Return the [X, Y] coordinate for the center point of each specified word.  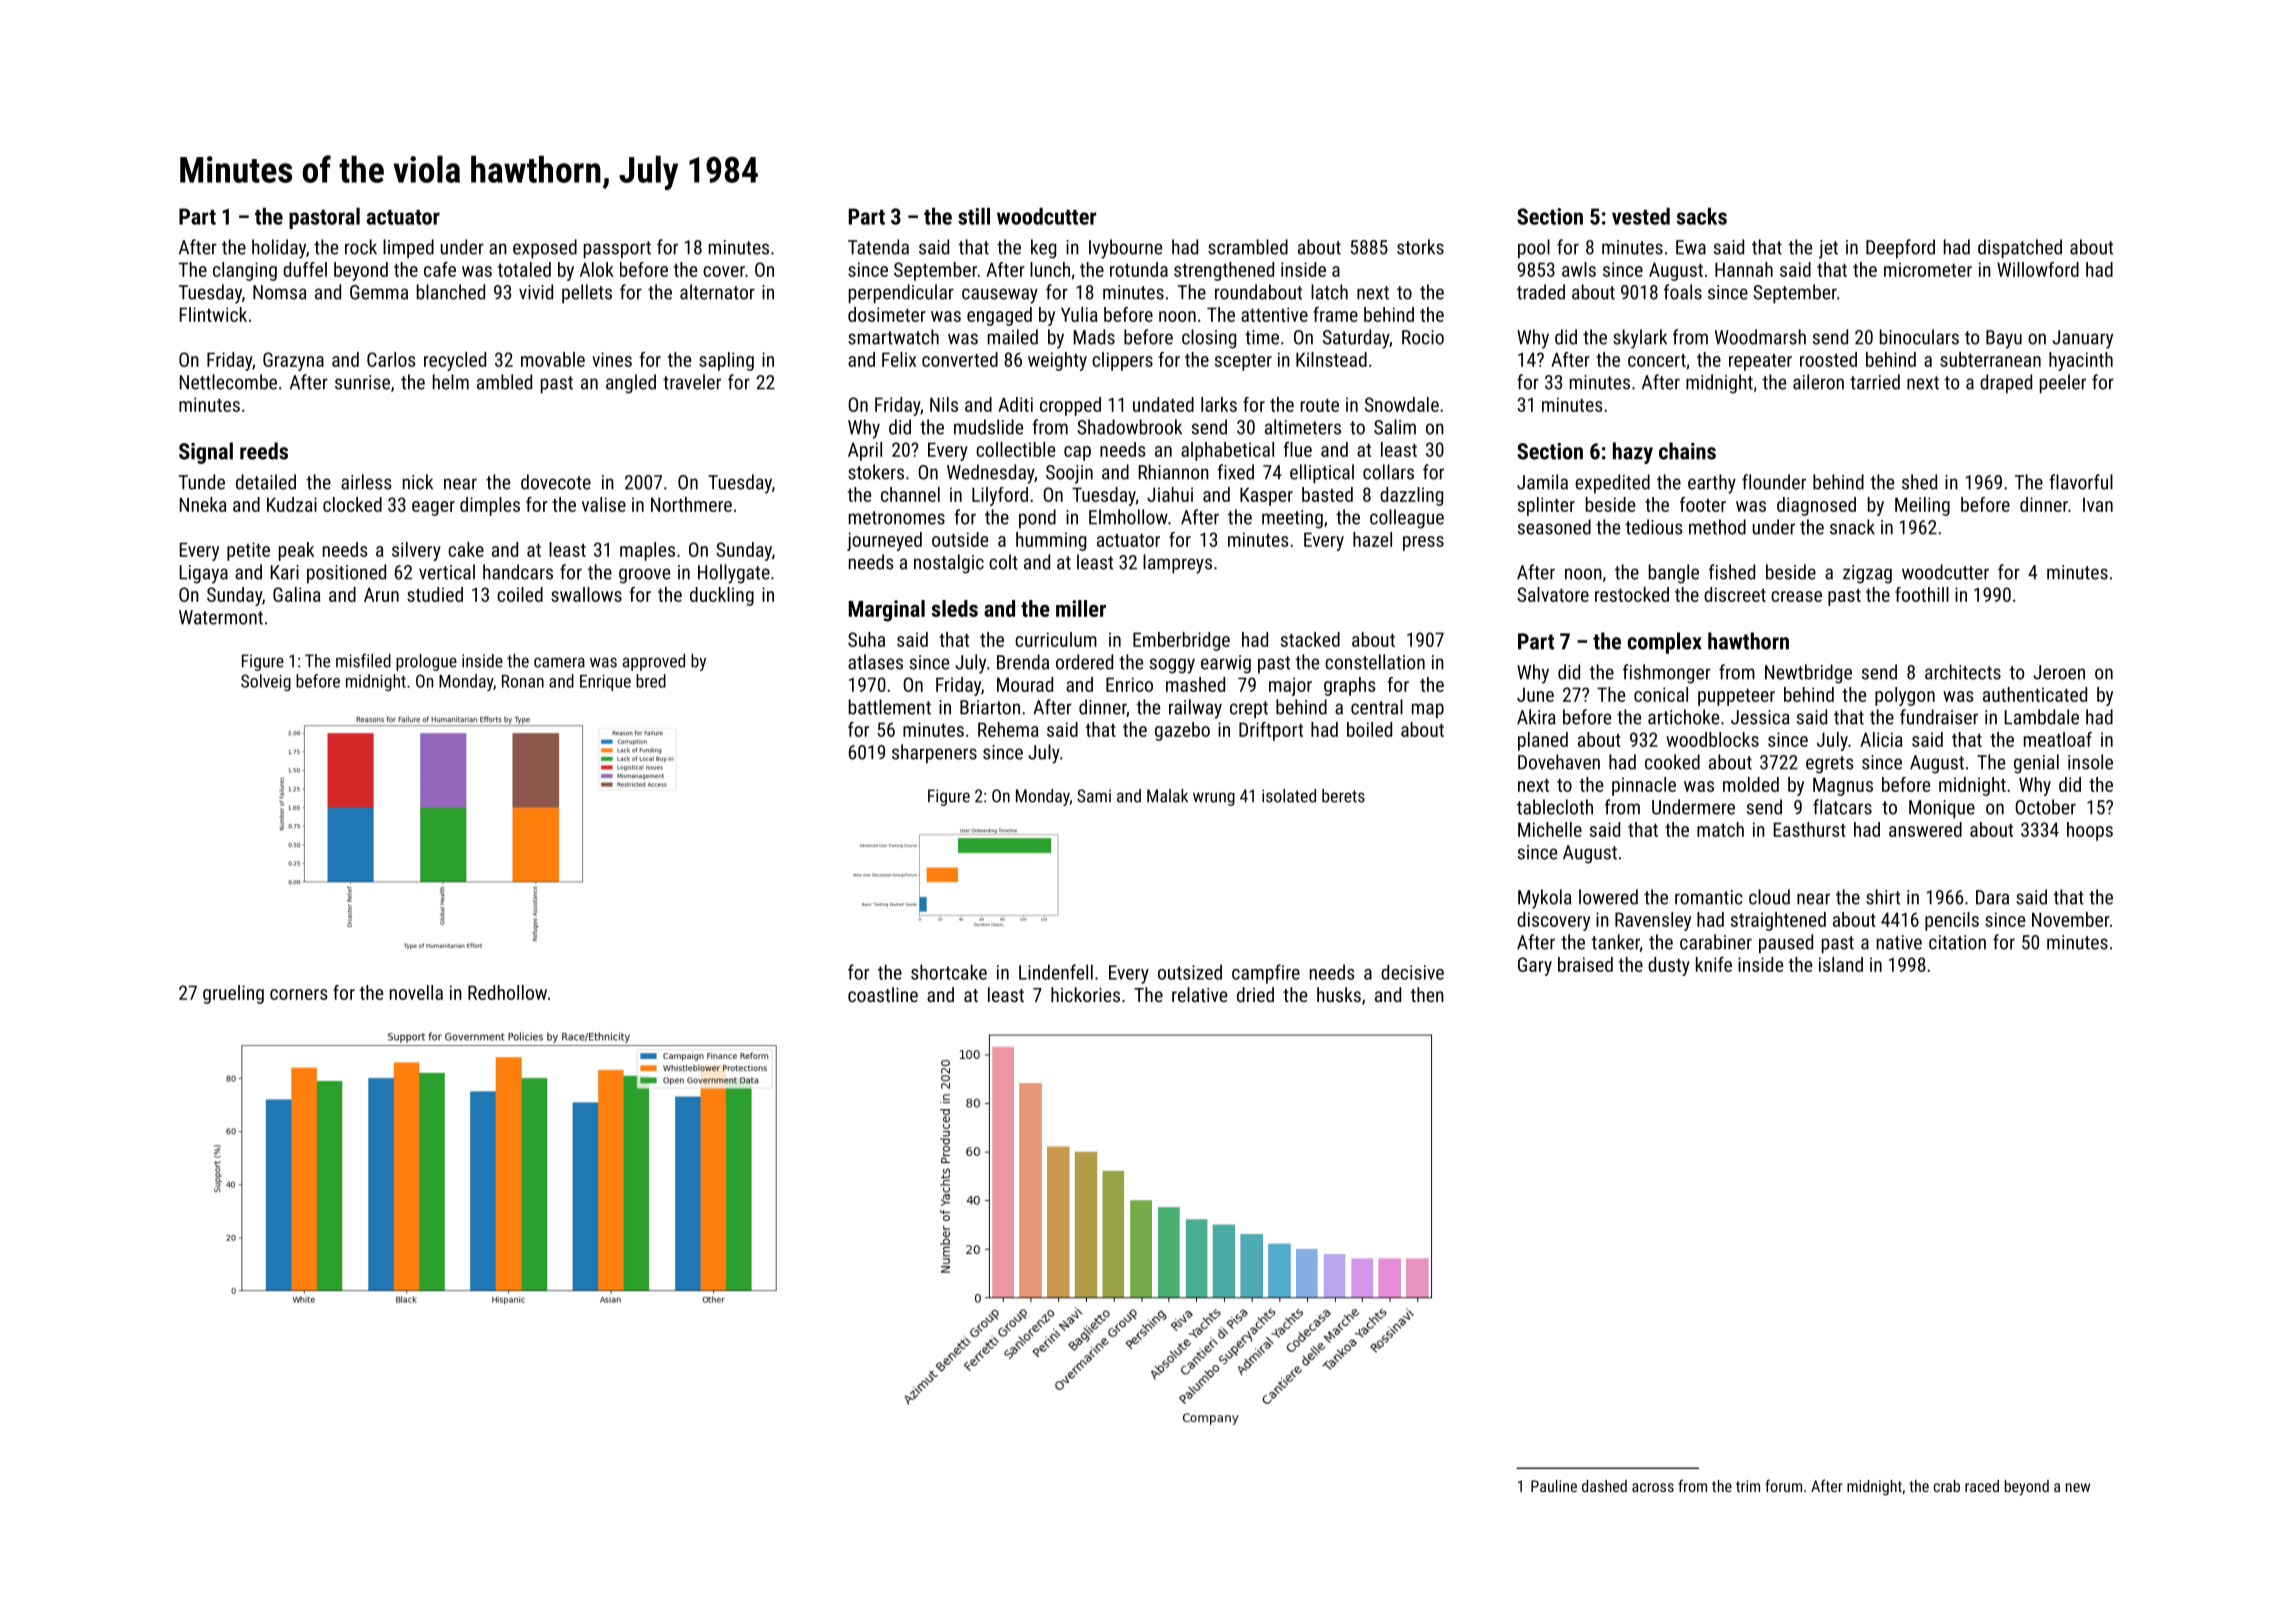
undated [1163, 404]
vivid [536, 292]
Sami [1094, 796]
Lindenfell [1056, 972]
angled [631, 384]
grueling [233, 994]
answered [1925, 829]
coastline [883, 994]
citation [1957, 942]
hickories [1085, 994]
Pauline [1554, 1486]
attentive [1274, 314]
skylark [1640, 339]
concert [1657, 360]
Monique [1942, 809]
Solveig [266, 682]
